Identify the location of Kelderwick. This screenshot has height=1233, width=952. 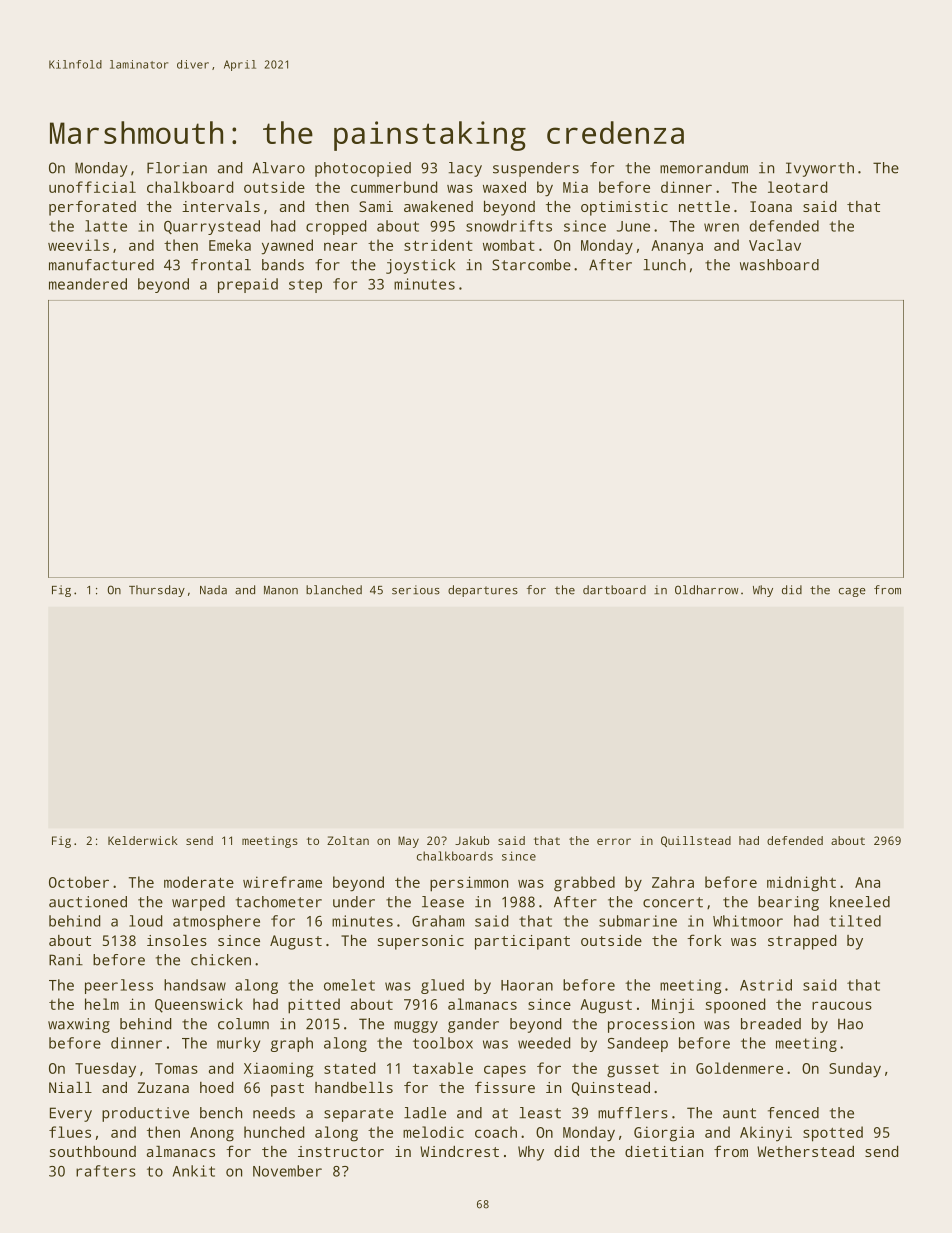
(143, 840).
